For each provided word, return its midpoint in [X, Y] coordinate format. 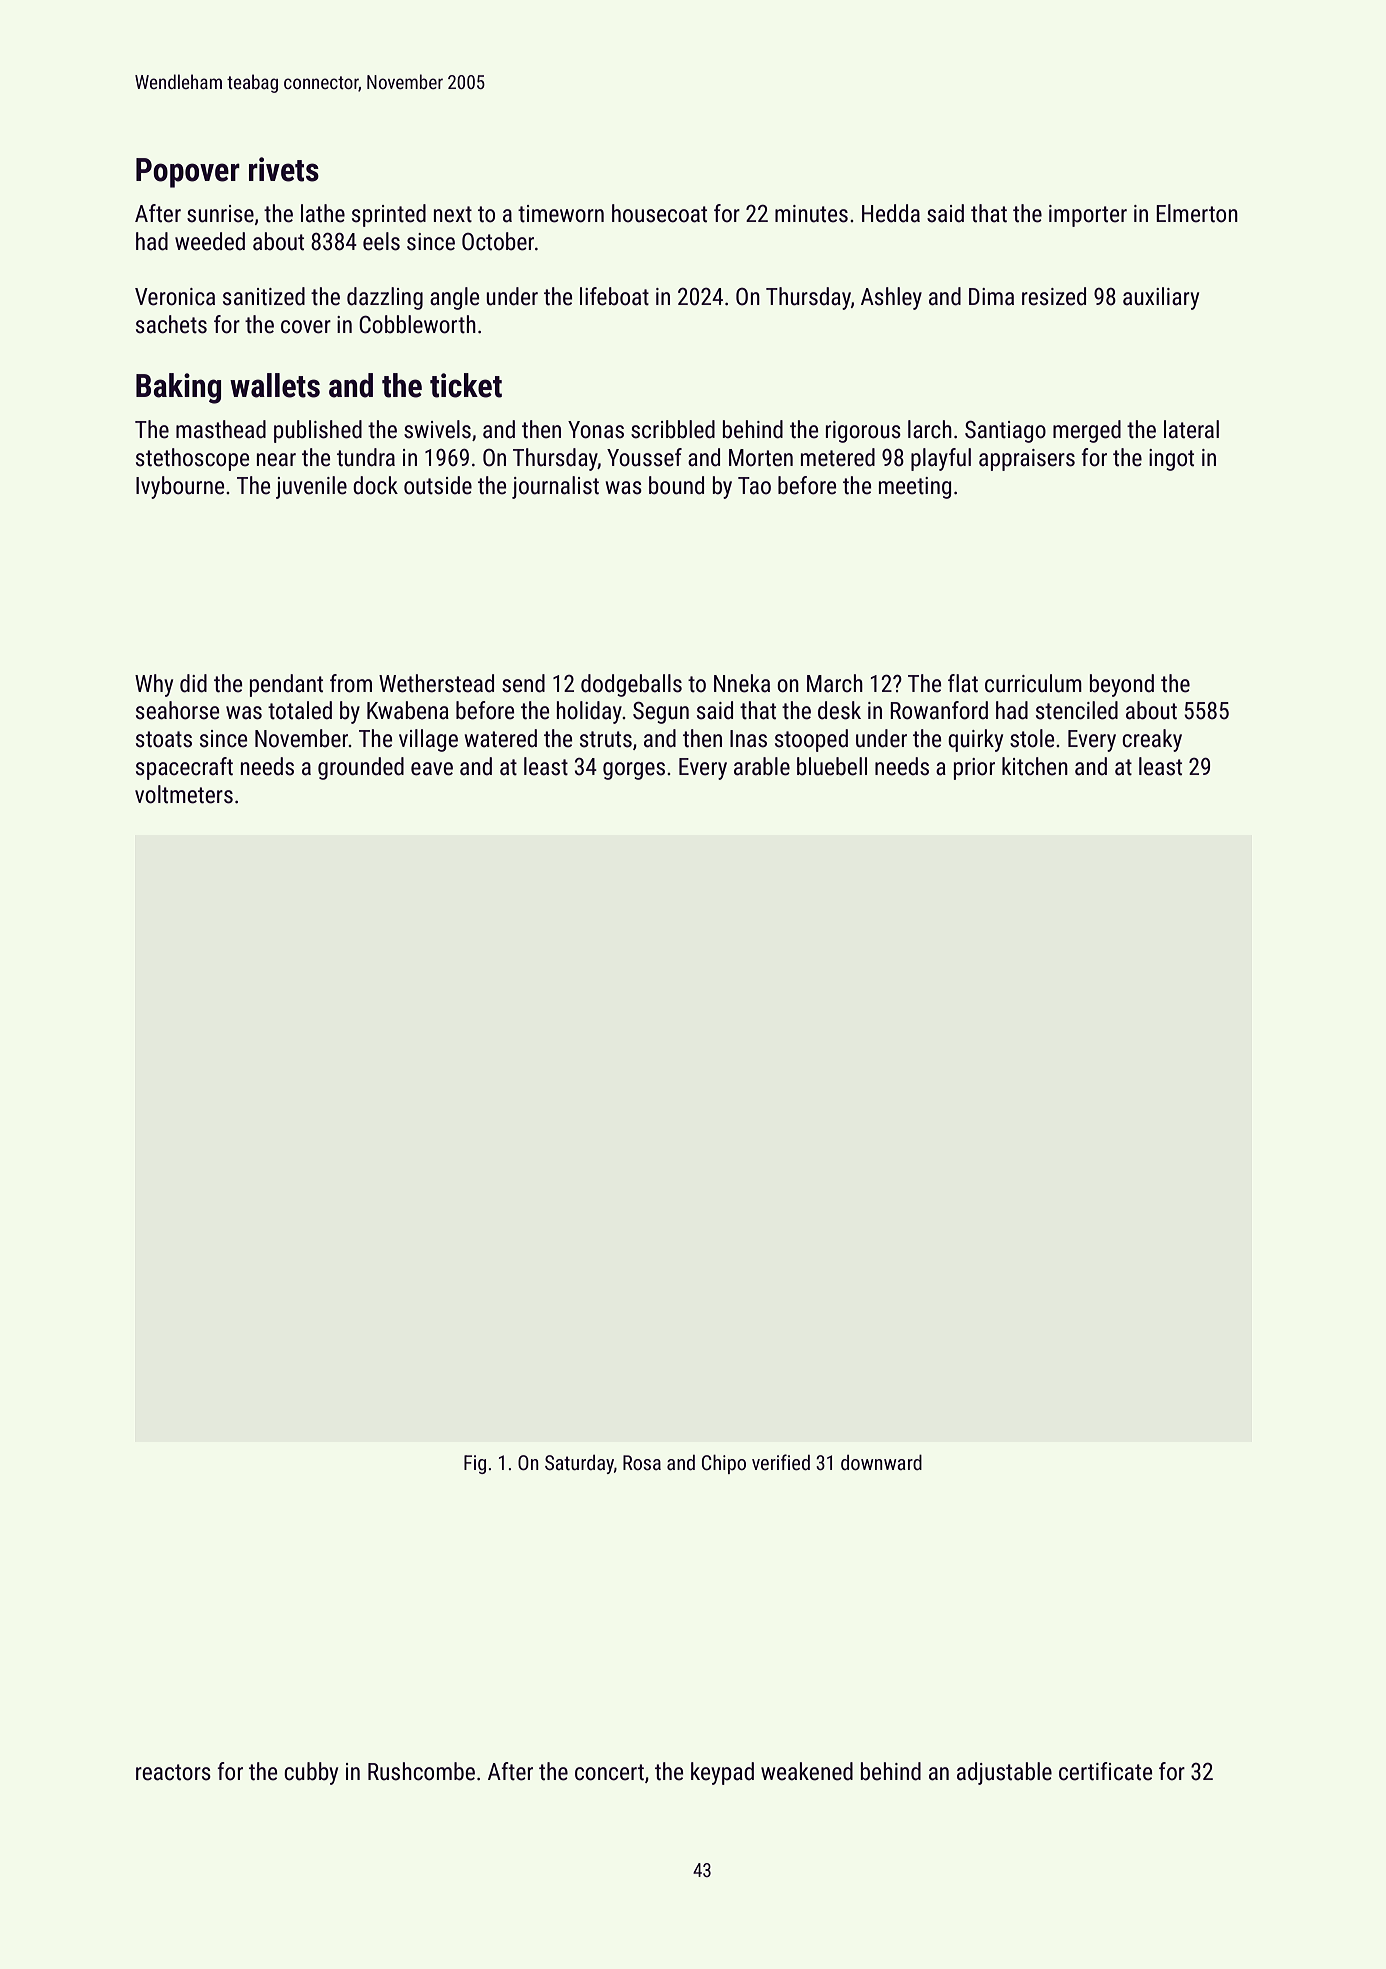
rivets [284, 169]
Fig [475, 1464]
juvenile [311, 487]
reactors [173, 1772]
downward [881, 1462]
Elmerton [1197, 213]
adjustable [1004, 1773]
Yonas [596, 430]
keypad [722, 1773]
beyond [1122, 685]
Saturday [579, 1464]
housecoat [659, 213]
